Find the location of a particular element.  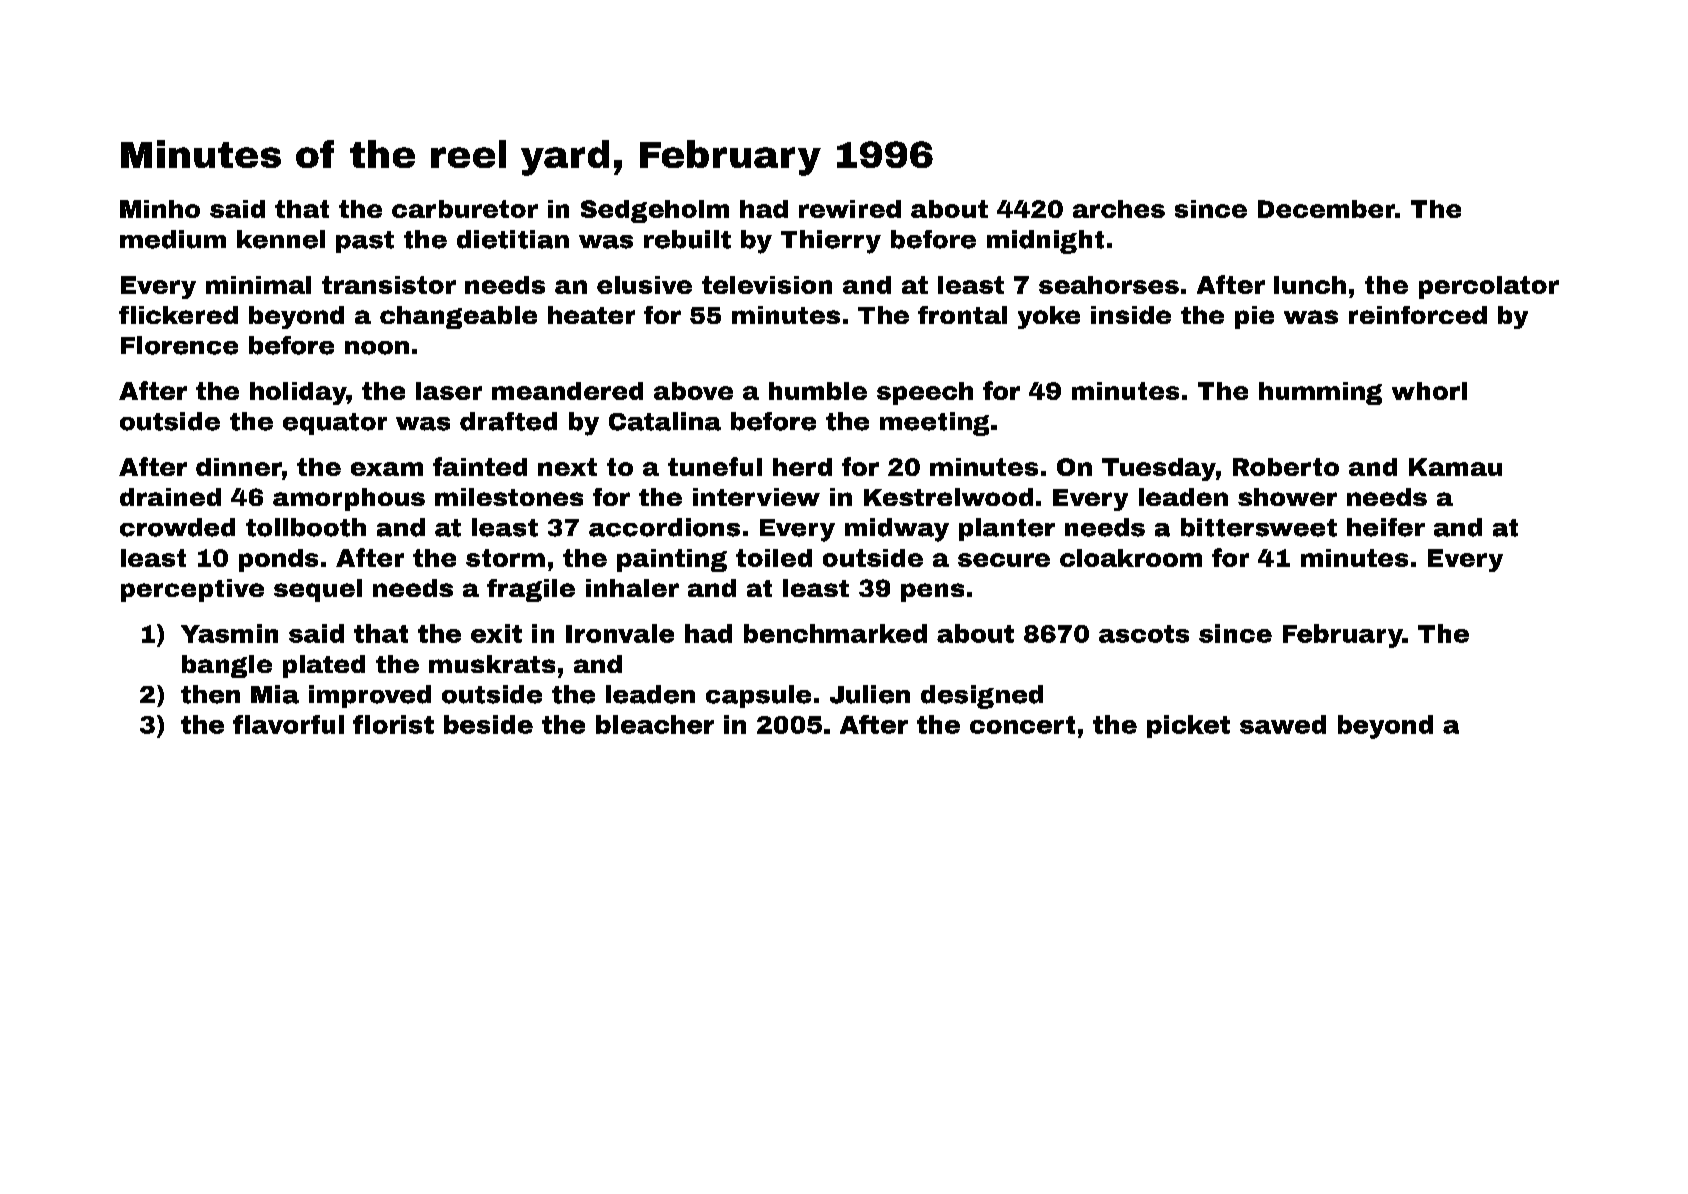

percolator is located at coordinates (1489, 287).
